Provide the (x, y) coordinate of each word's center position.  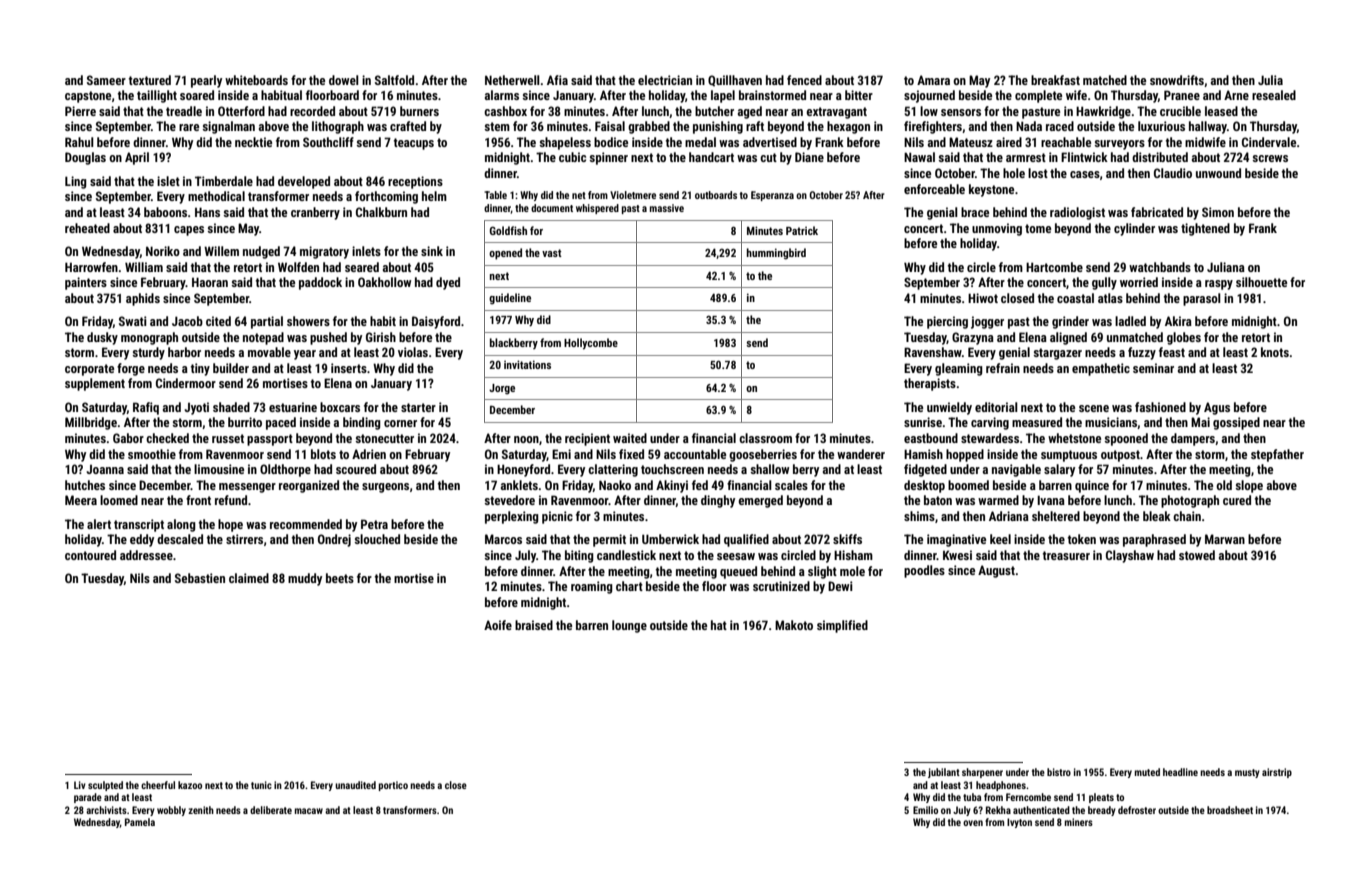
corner (400, 423)
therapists (930, 384)
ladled (1130, 321)
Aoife (498, 625)
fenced (804, 80)
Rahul (79, 142)
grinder (1070, 322)
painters (86, 283)
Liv (80, 785)
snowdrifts (1177, 80)
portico (393, 786)
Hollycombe (591, 344)
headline (1180, 772)
